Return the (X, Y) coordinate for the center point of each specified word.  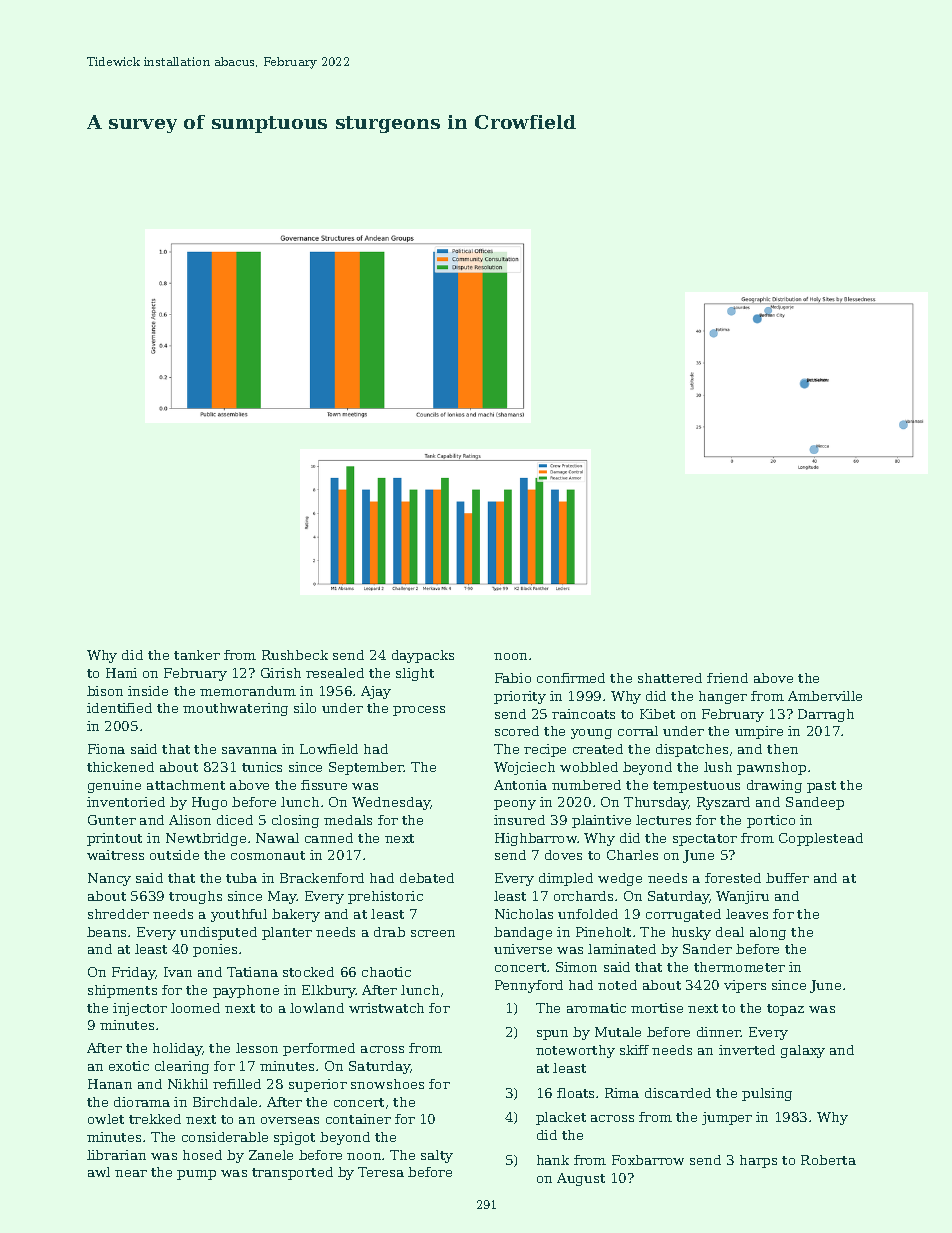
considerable (225, 1137)
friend (727, 678)
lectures (663, 820)
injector (140, 1009)
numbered (586, 785)
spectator (705, 840)
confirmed (571, 678)
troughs (195, 897)
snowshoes (387, 1084)
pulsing (767, 1094)
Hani (121, 673)
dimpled (566, 879)
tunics (262, 767)
